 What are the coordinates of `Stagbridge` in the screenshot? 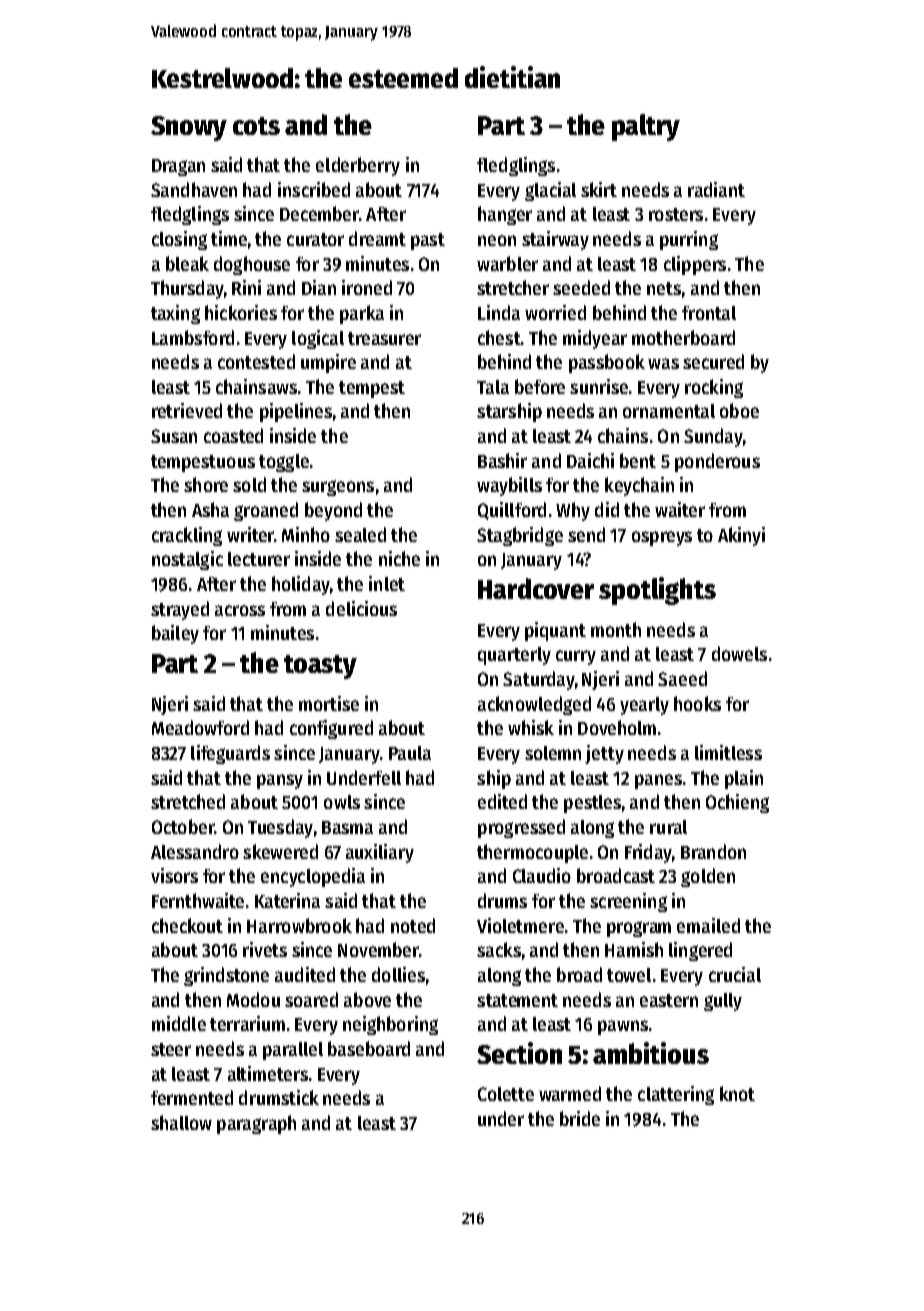 It's located at (520, 536).
